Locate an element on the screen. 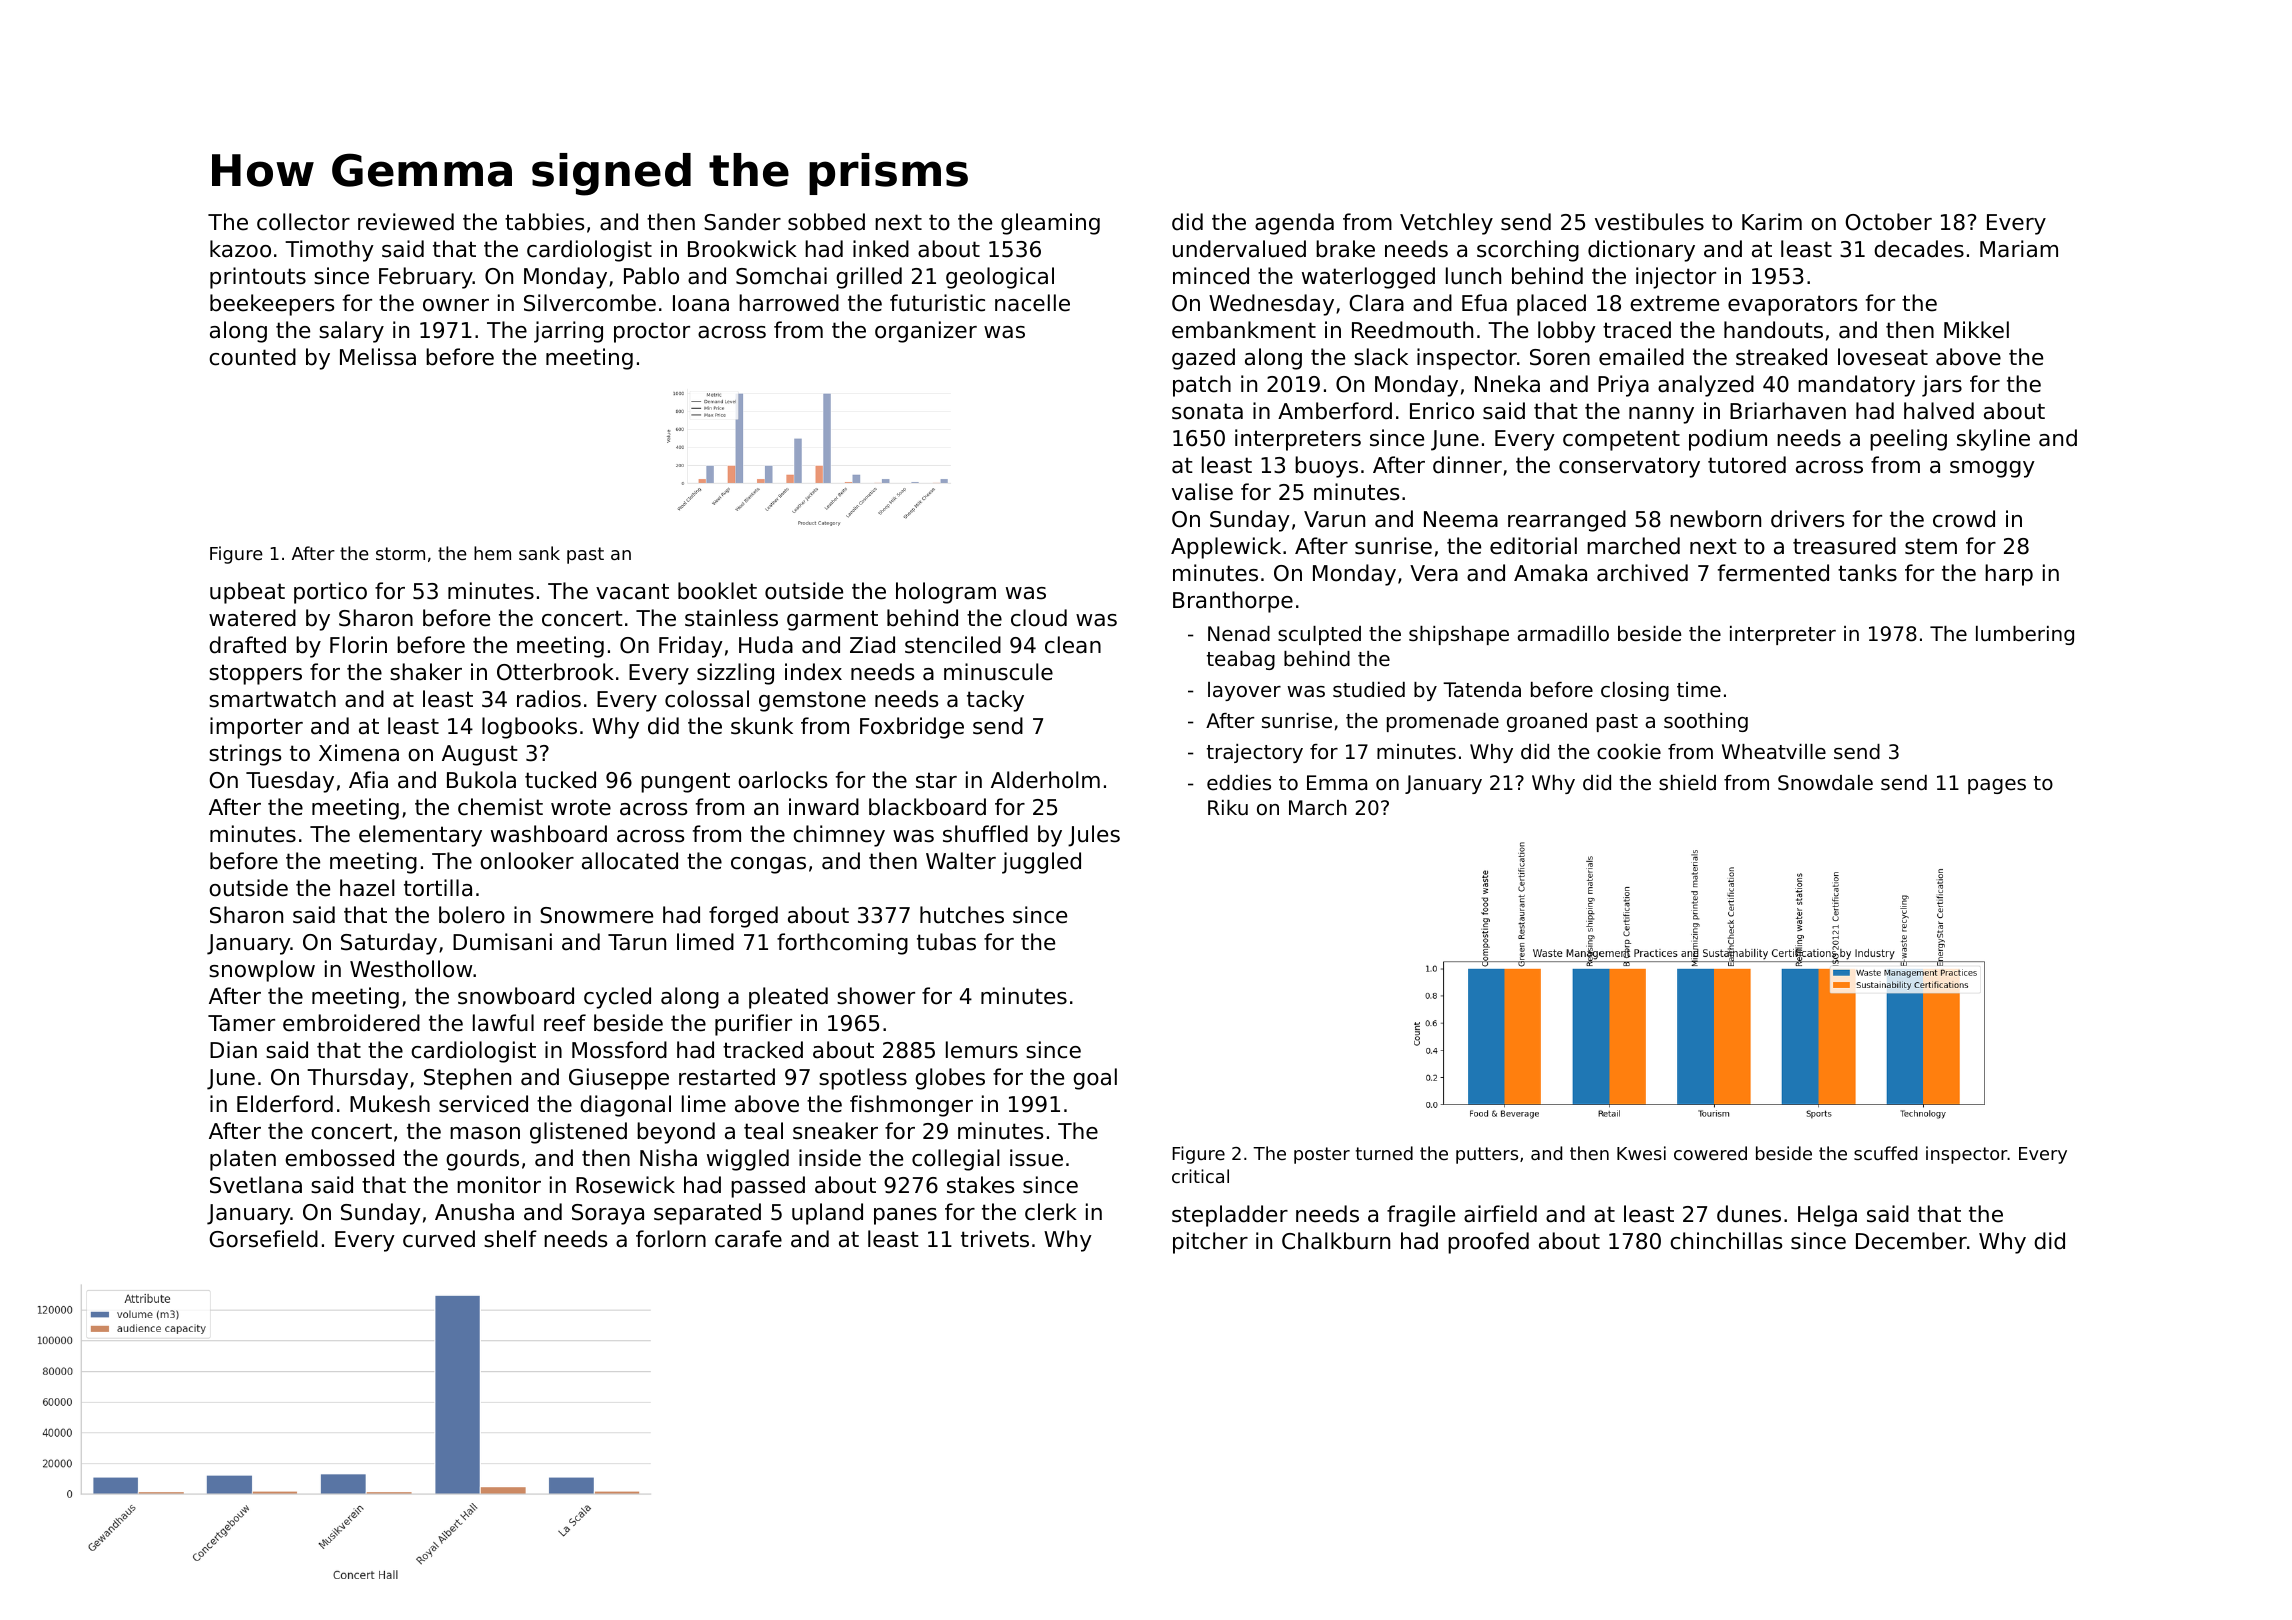 This screenshot has width=2292, height=1620. lumbering is located at coordinates (2025, 635).
